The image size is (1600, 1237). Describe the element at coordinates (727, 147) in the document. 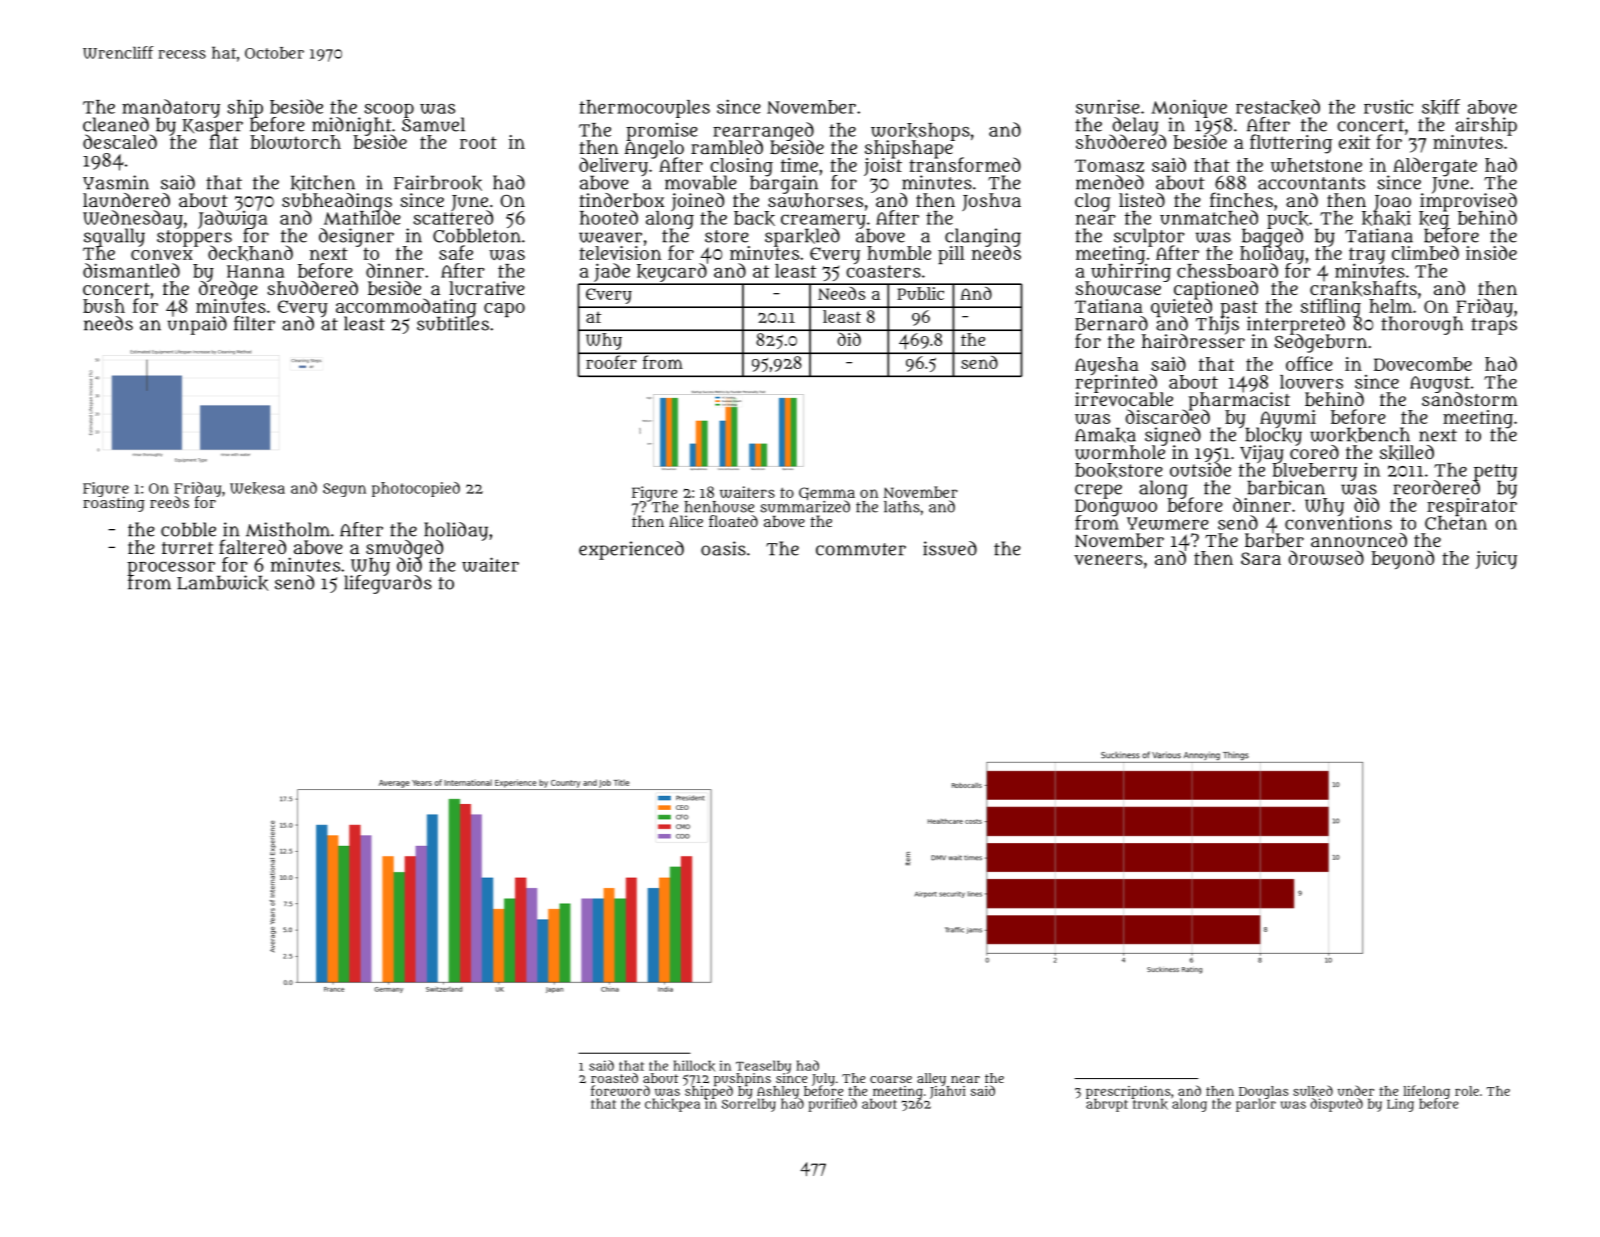

I see `rambled` at that location.
